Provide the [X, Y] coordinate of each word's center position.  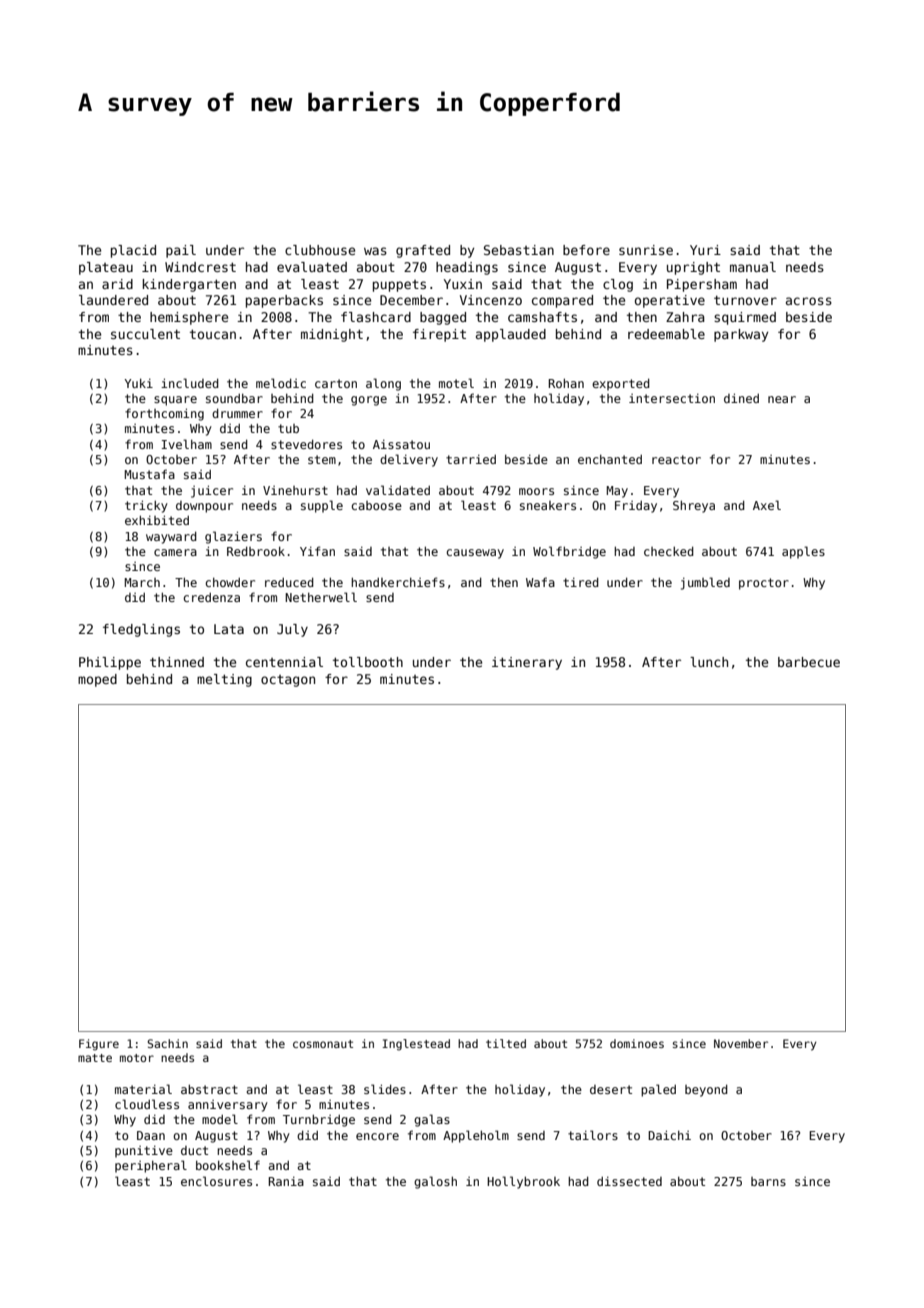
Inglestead [416, 1045]
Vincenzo [491, 300]
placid [133, 251]
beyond [706, 1090]
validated [398, 490]
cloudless [147, 1104]
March [142, 582]
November [741, 1043]
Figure [99, 1045]
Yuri [705, 250]
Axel [767, 505]
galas [432, 1120]
